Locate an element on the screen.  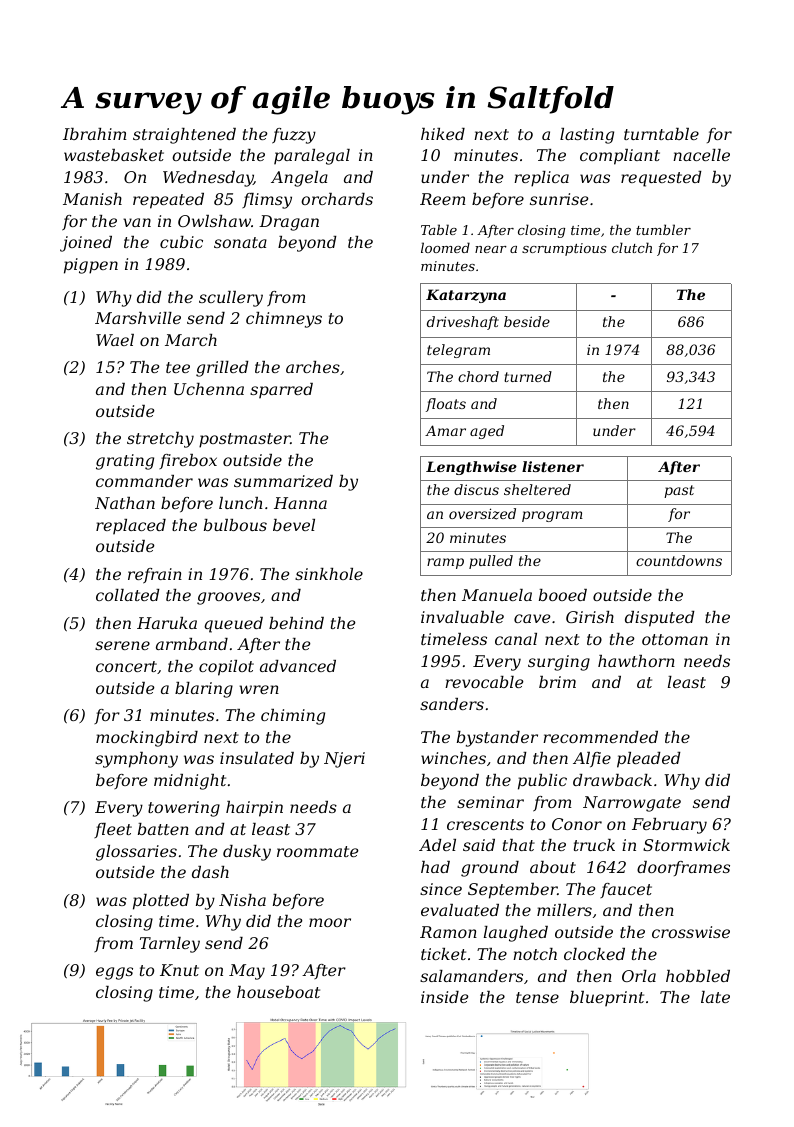
postmaster is located at coordinates (244, 440).
